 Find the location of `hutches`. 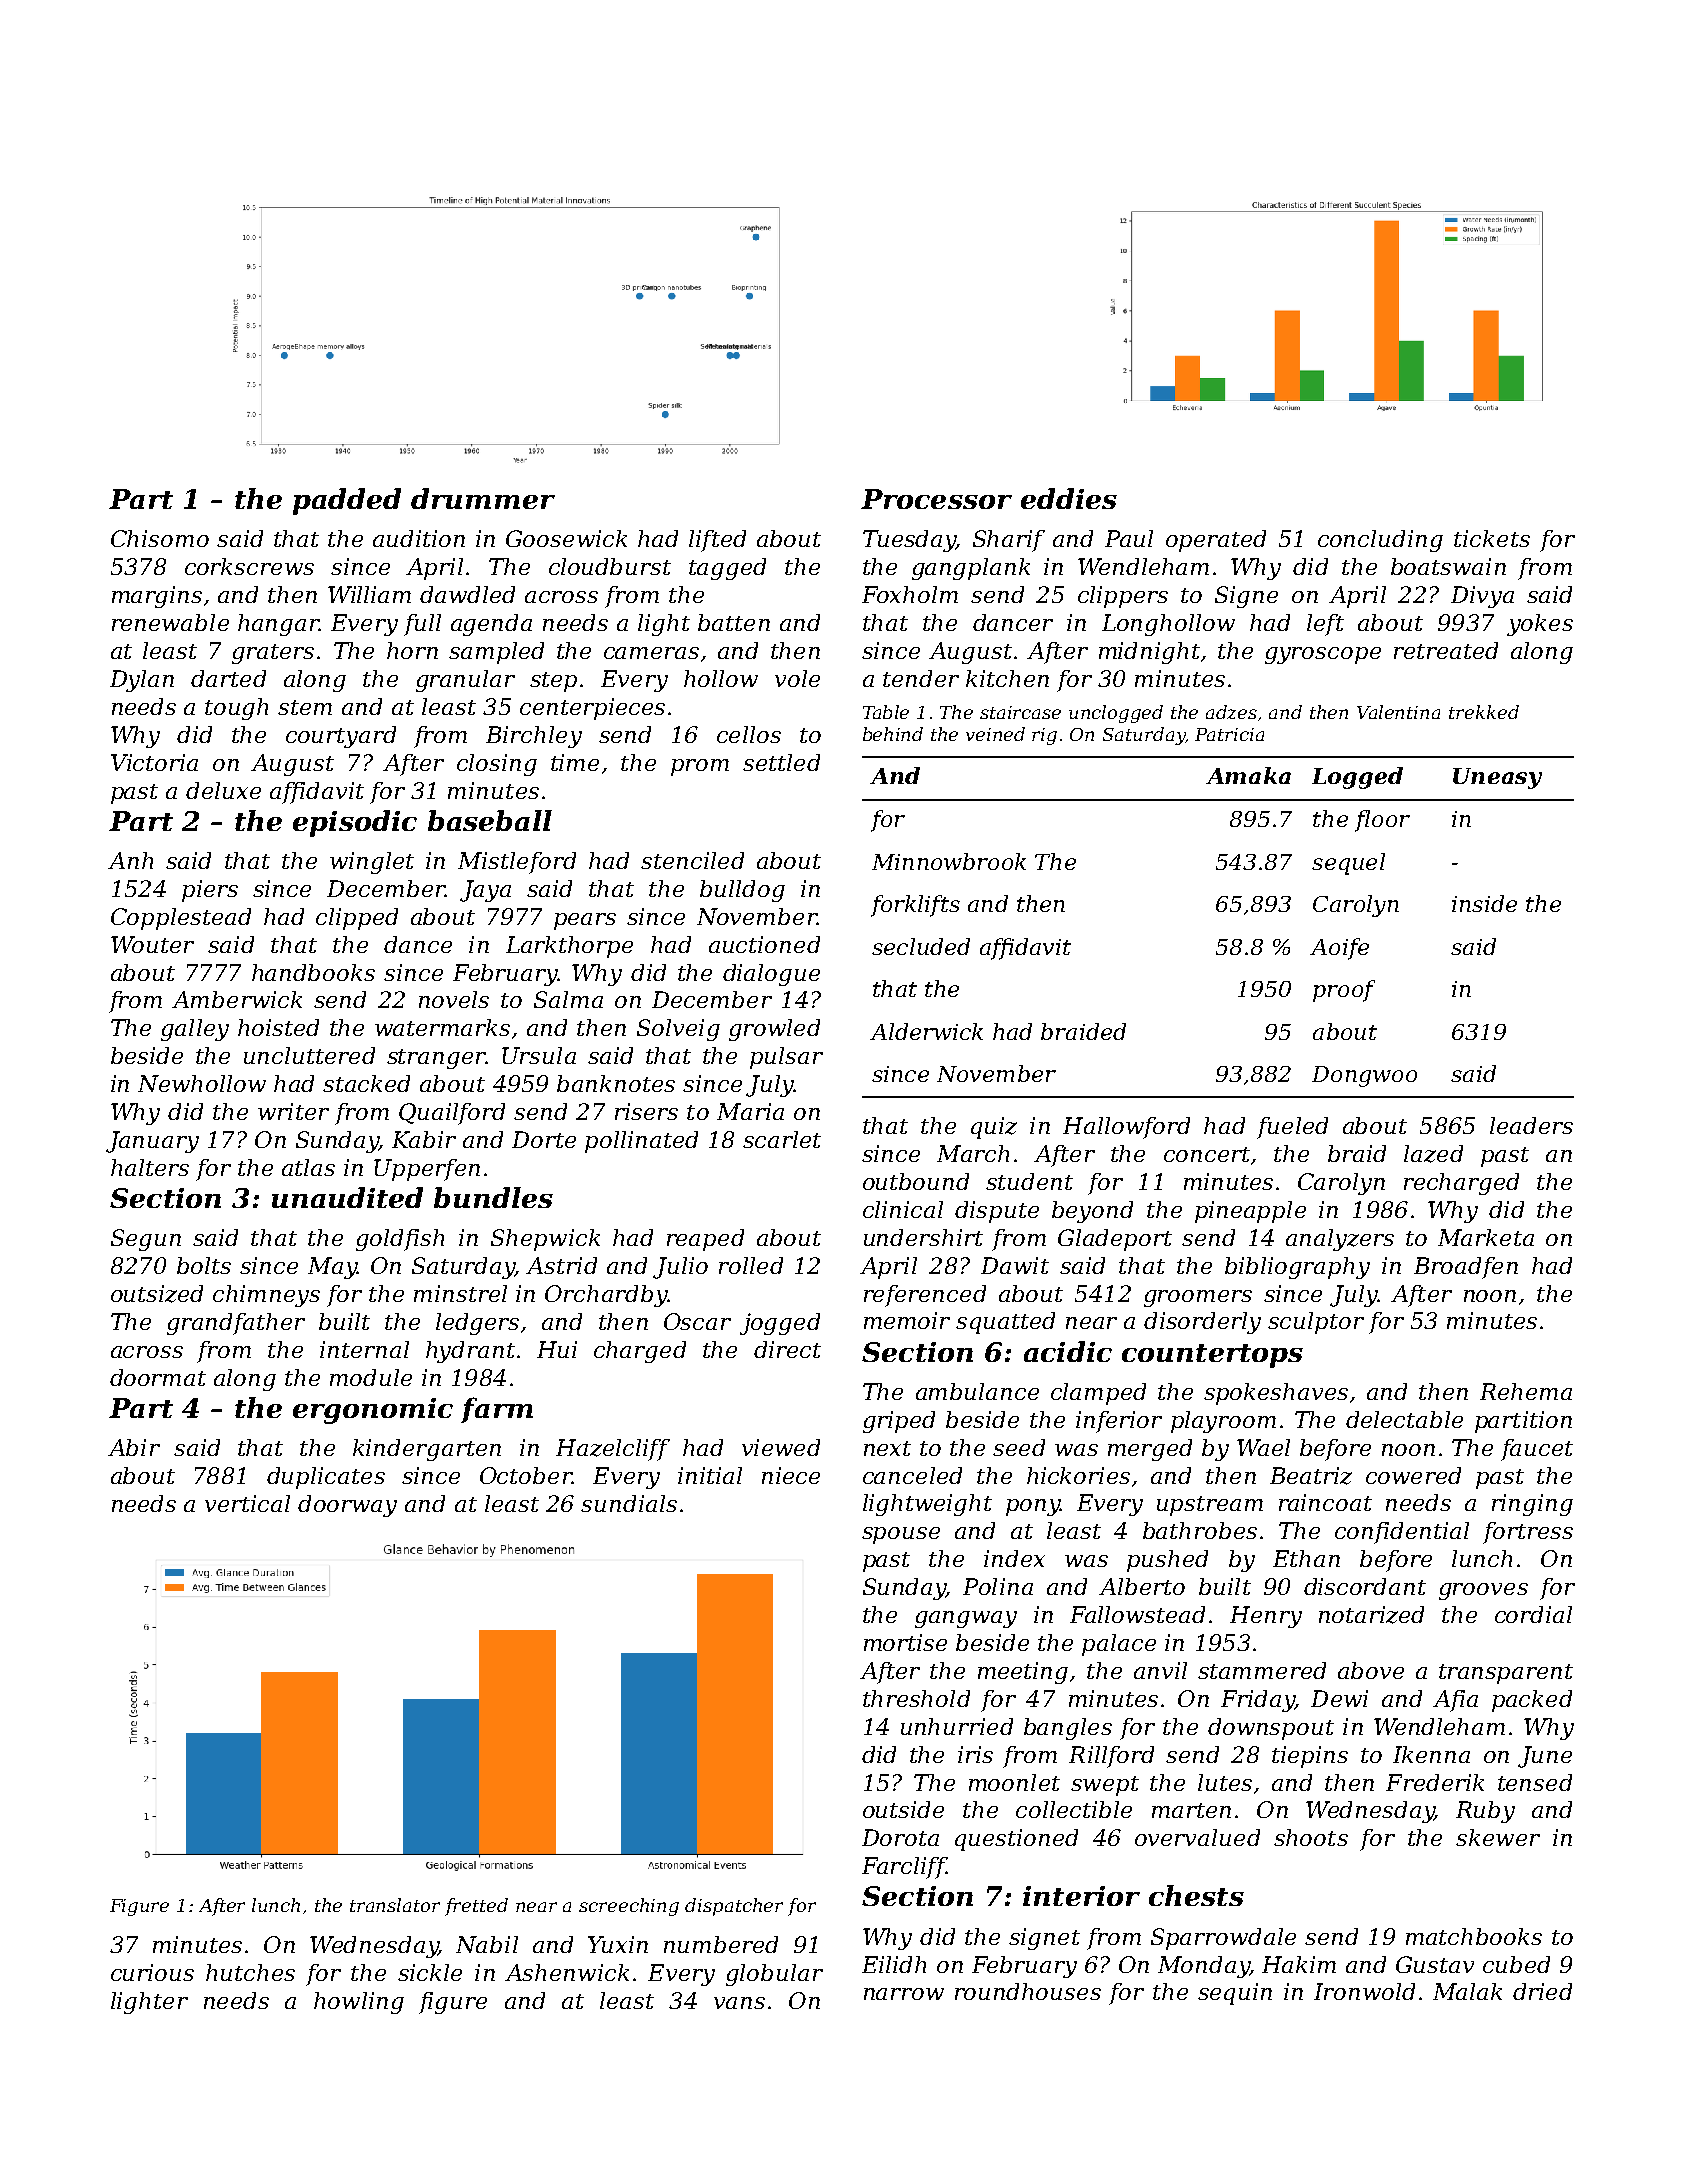

hutches is located at coordinates (250, 1972).
